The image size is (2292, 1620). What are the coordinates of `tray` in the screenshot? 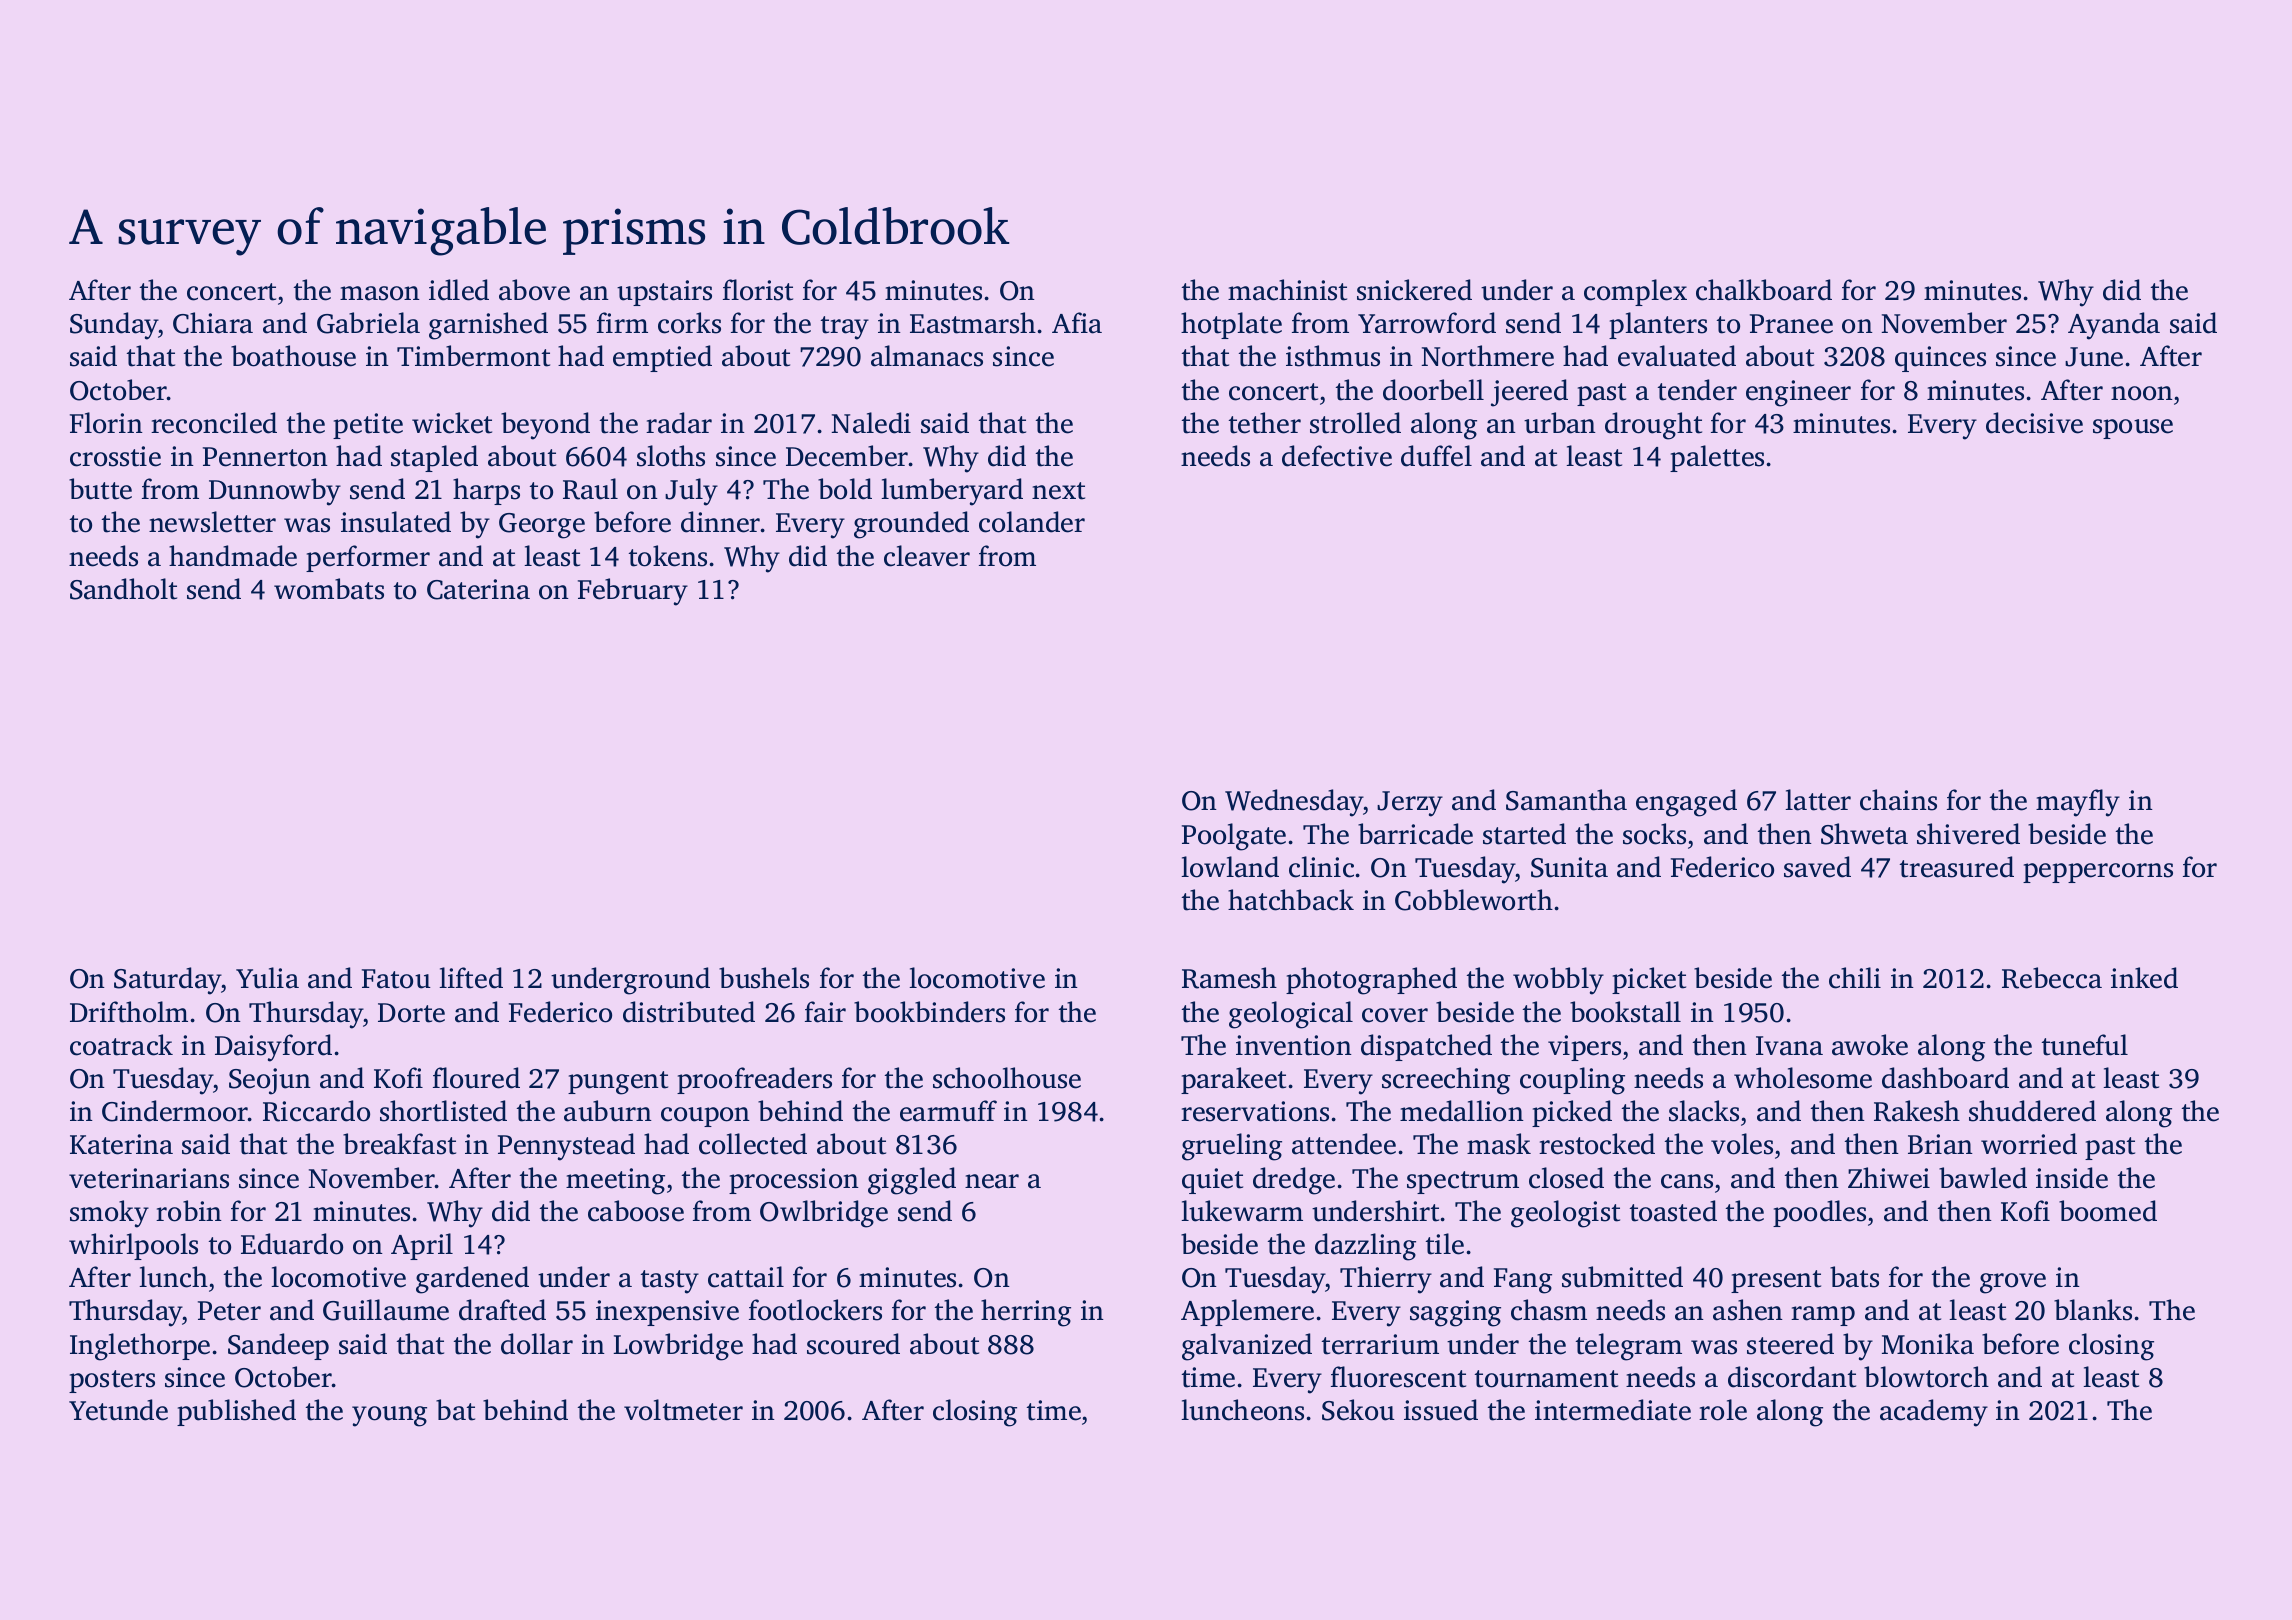 It's located at (845, 328).
